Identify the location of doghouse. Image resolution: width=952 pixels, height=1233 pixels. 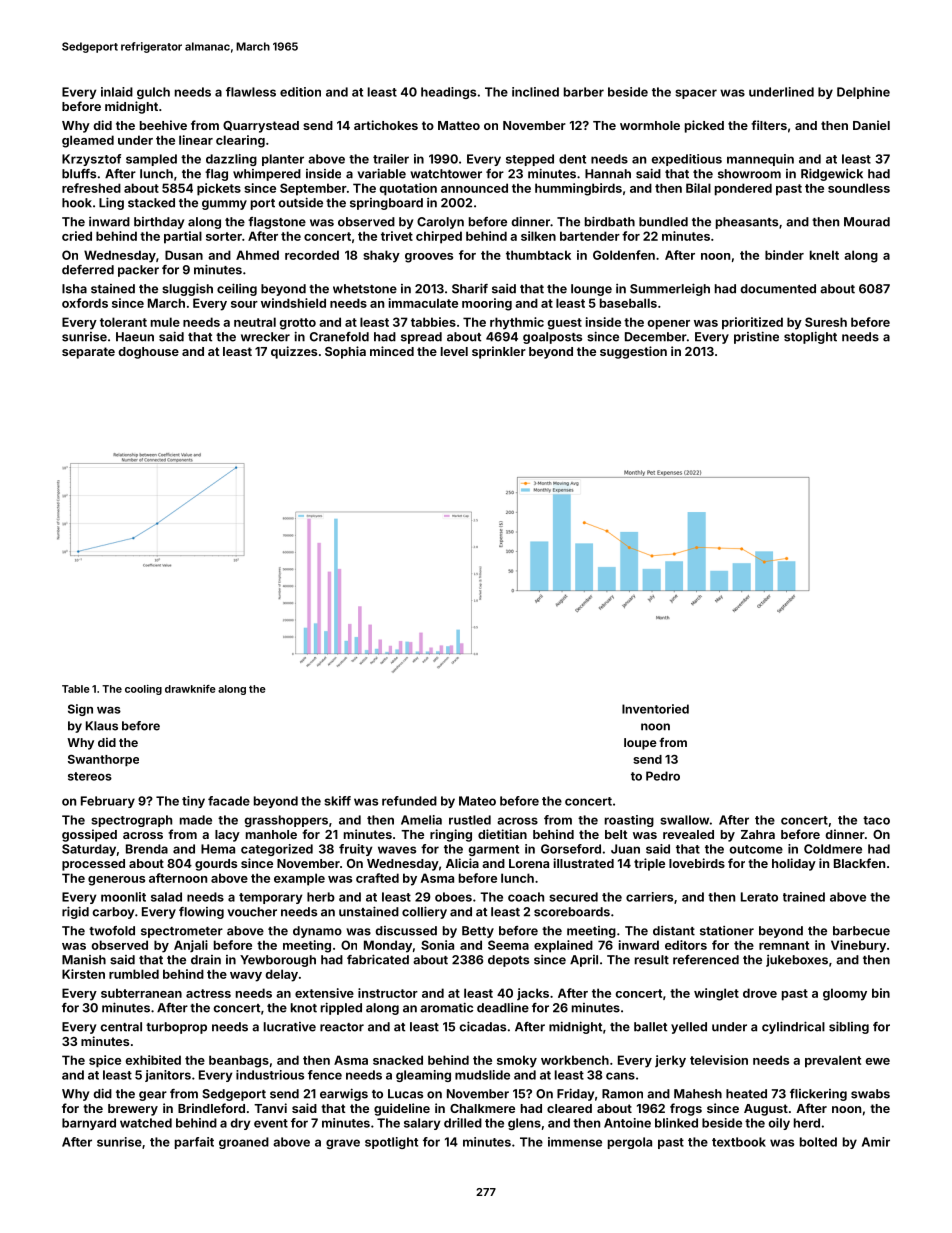
(148, 353).
